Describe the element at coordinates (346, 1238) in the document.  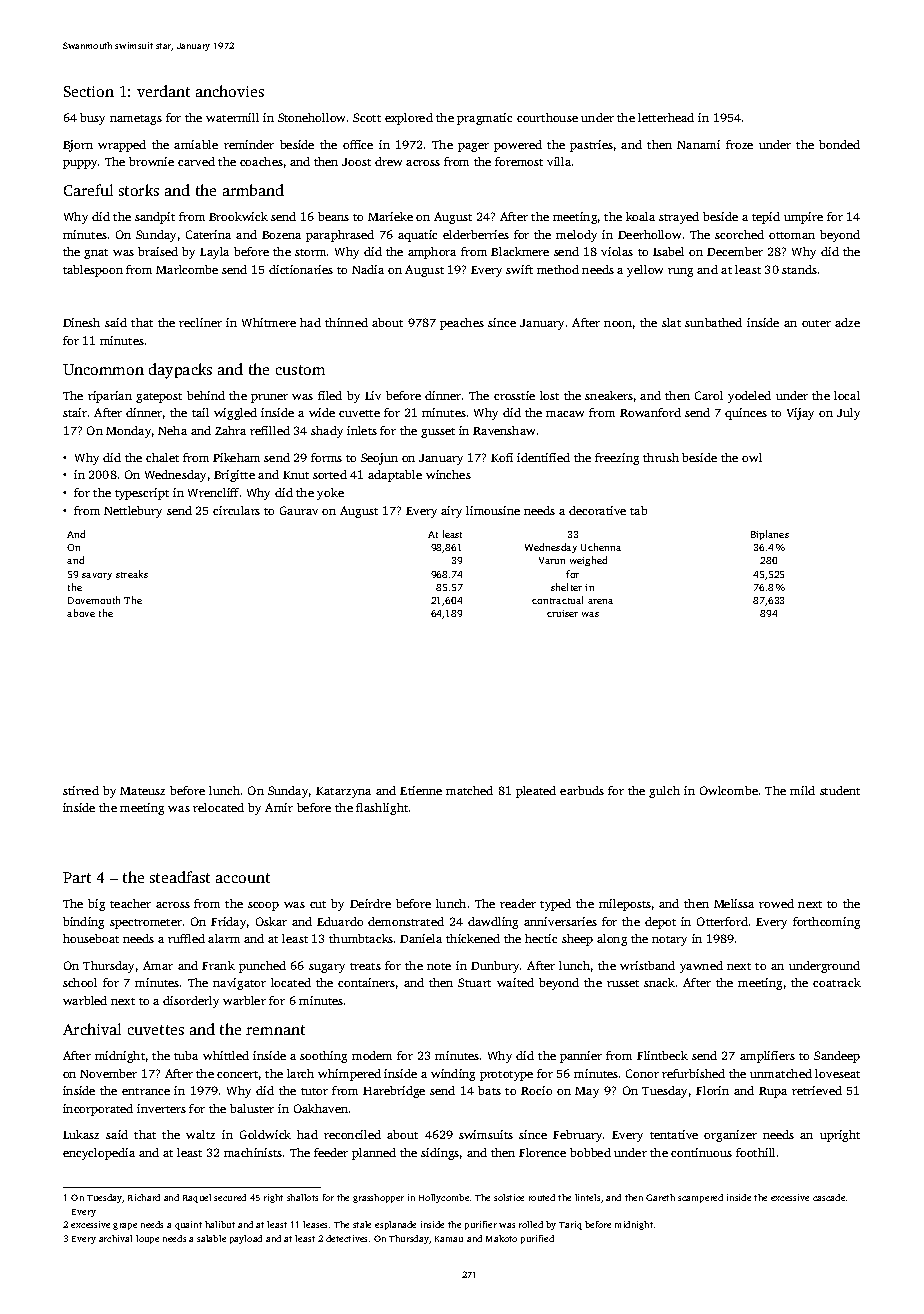
I see `detectives` at that location.
